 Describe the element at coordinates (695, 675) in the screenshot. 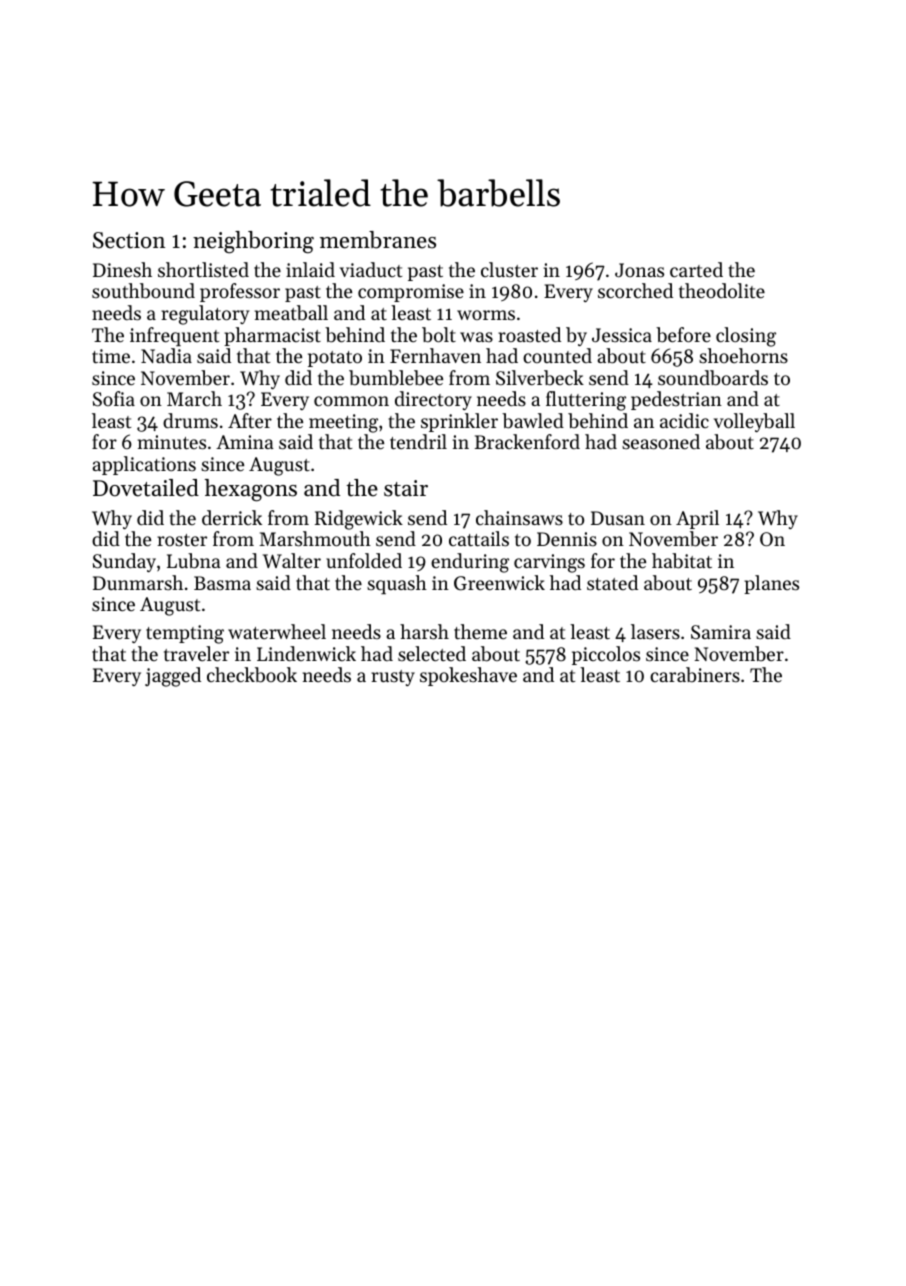

I see `carabiners` at that location.
